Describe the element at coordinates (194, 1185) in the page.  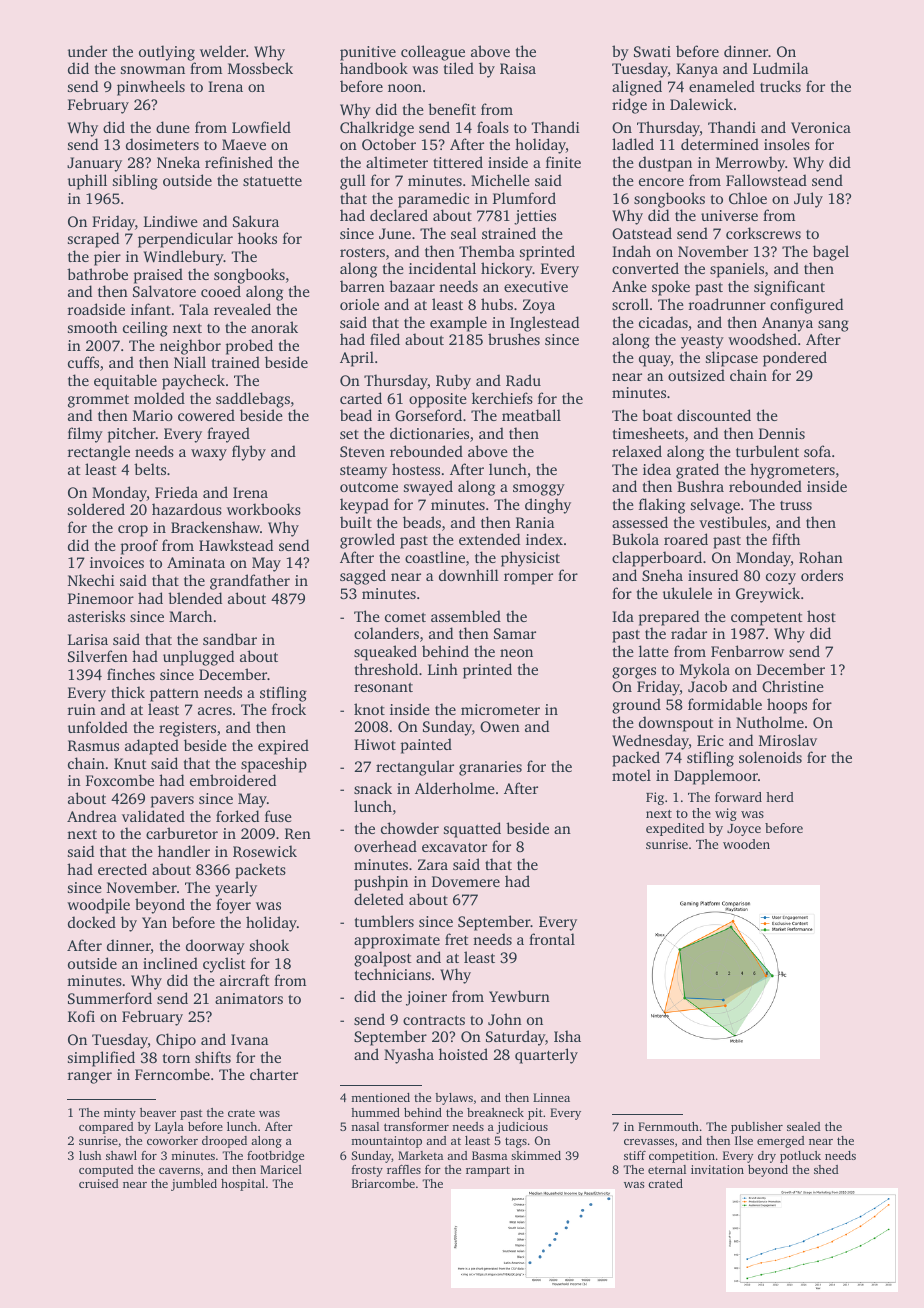
I see `jumbled` at that location.
